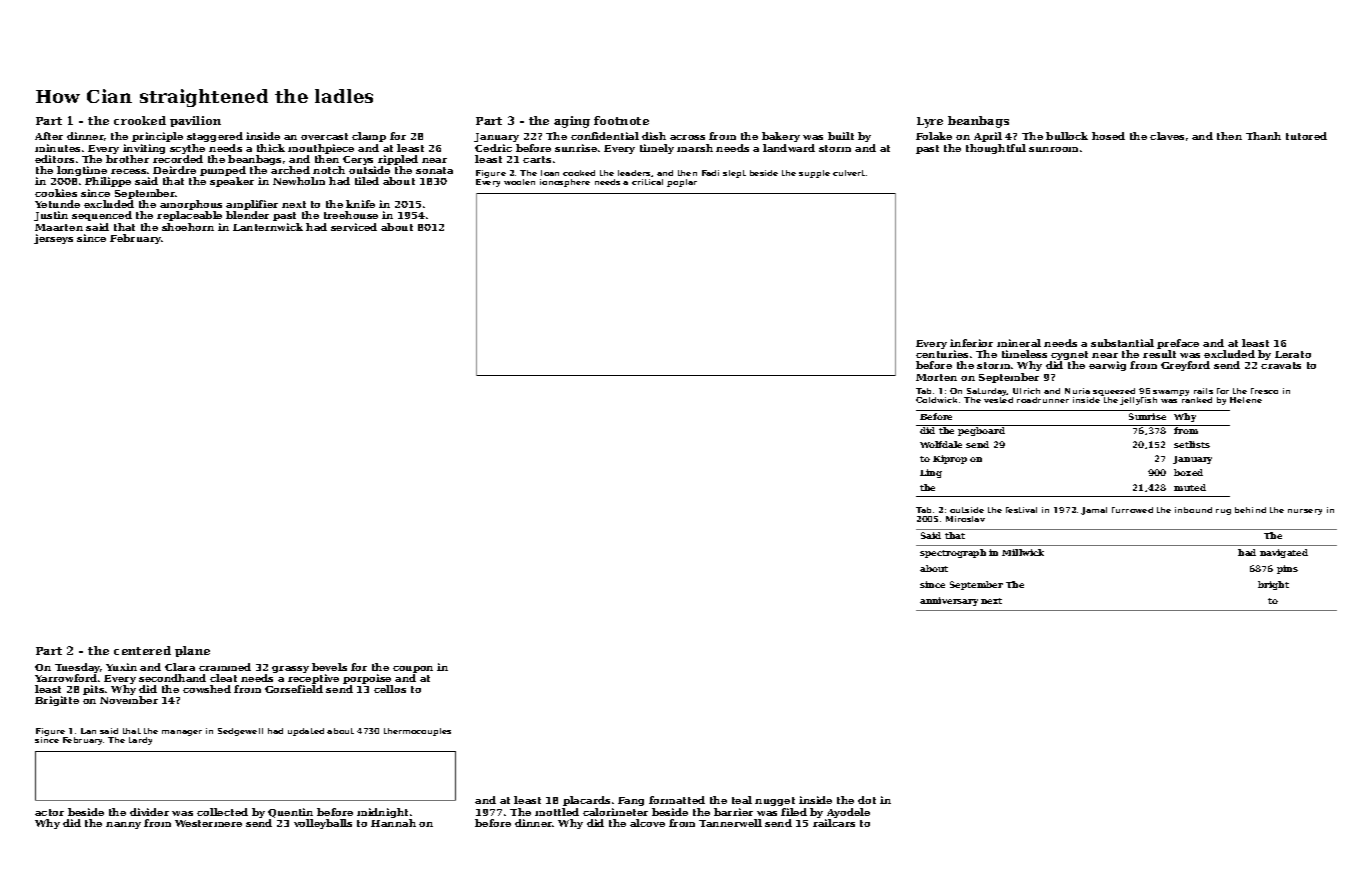 Image resolution: width=1372 pixels, height=887 pixels. What do you see at coordinates (413, 669) in the screenshot?
I see `coupon` at bounding box center [413, 669].
